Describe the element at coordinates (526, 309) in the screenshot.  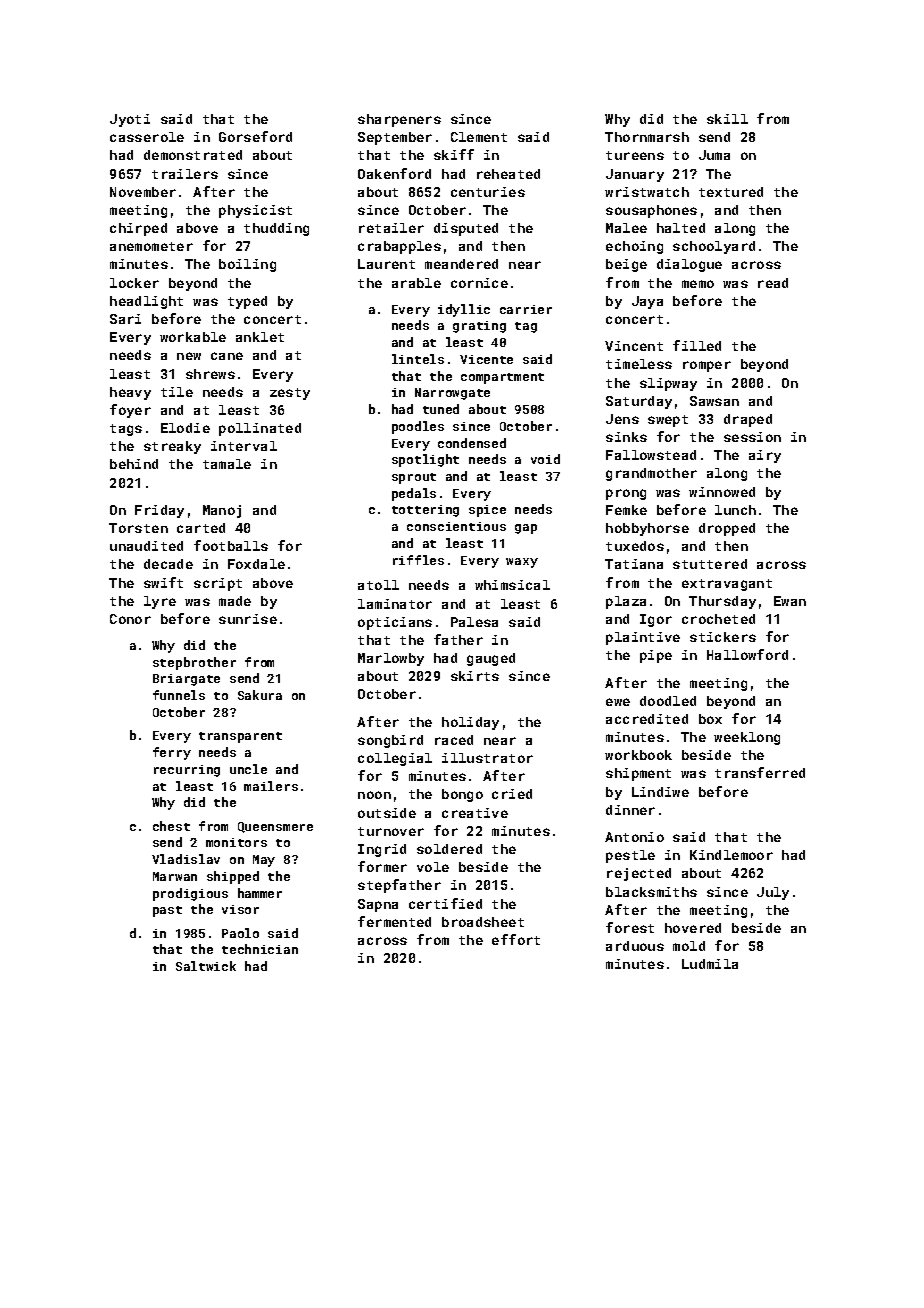
I see `carrier` at that location.
